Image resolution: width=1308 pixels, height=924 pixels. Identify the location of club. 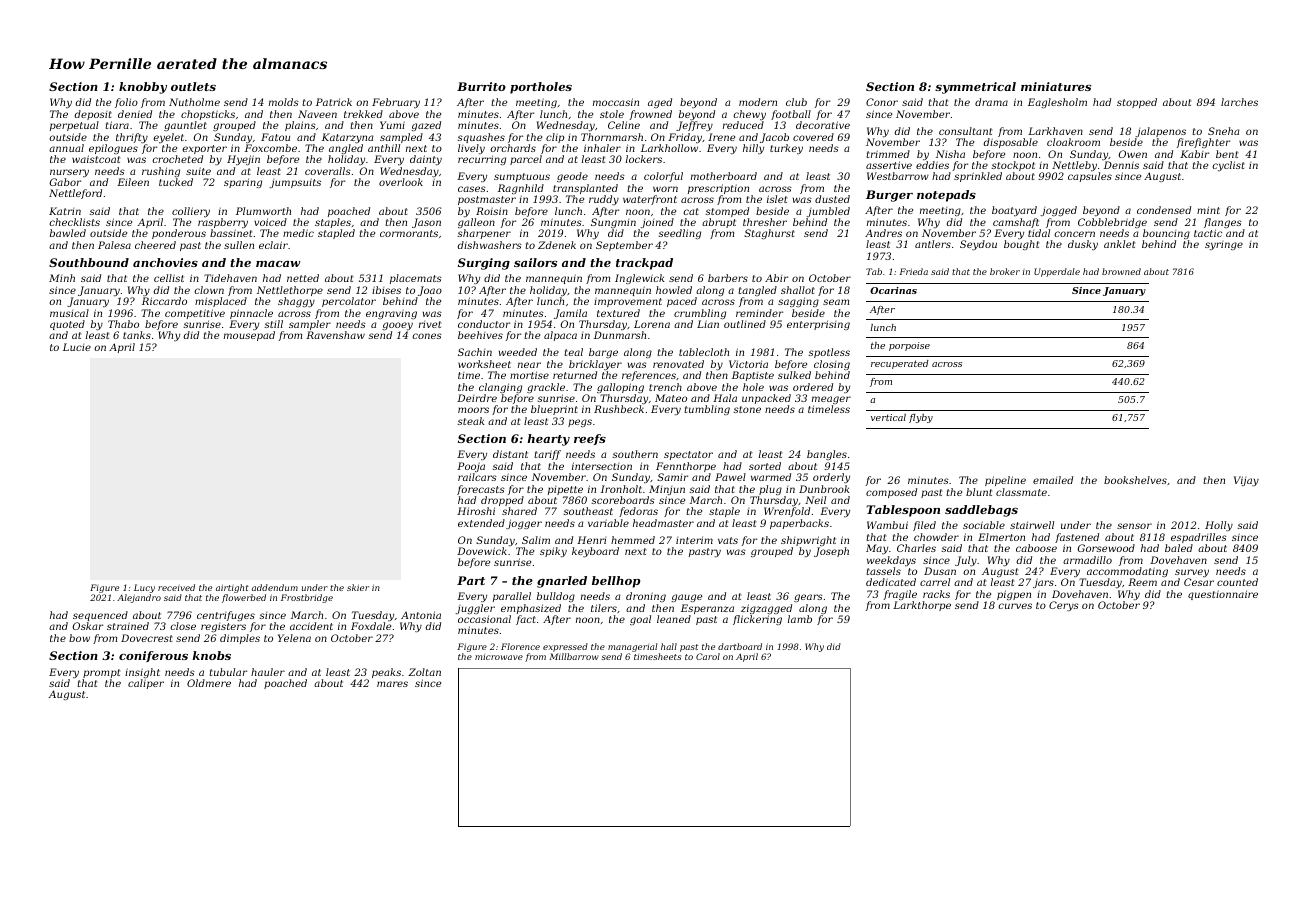
(796, 102).
